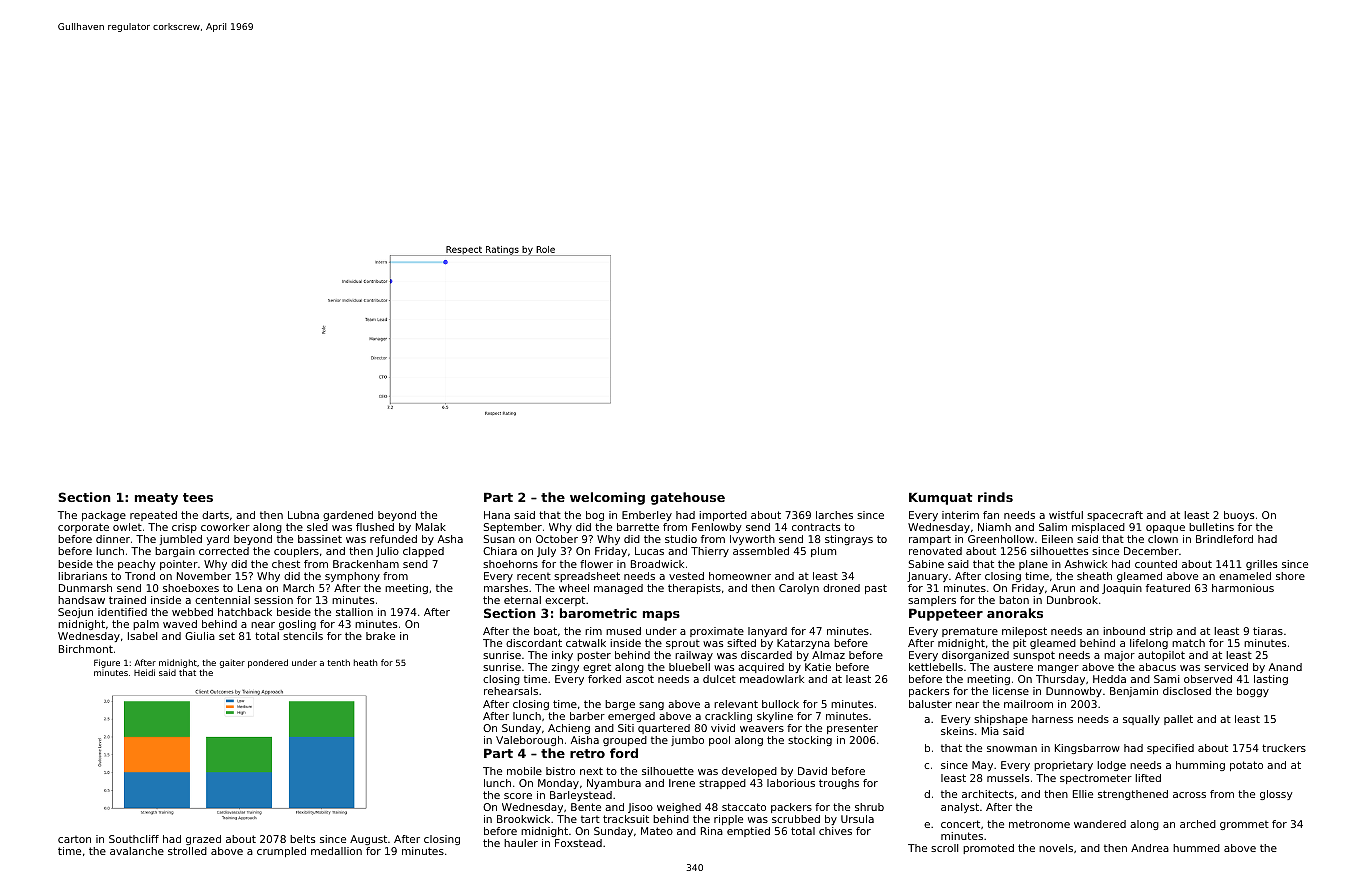  Describe the element at coordinates (791, 783) in the screenshot. I see `laborious` at that location.
